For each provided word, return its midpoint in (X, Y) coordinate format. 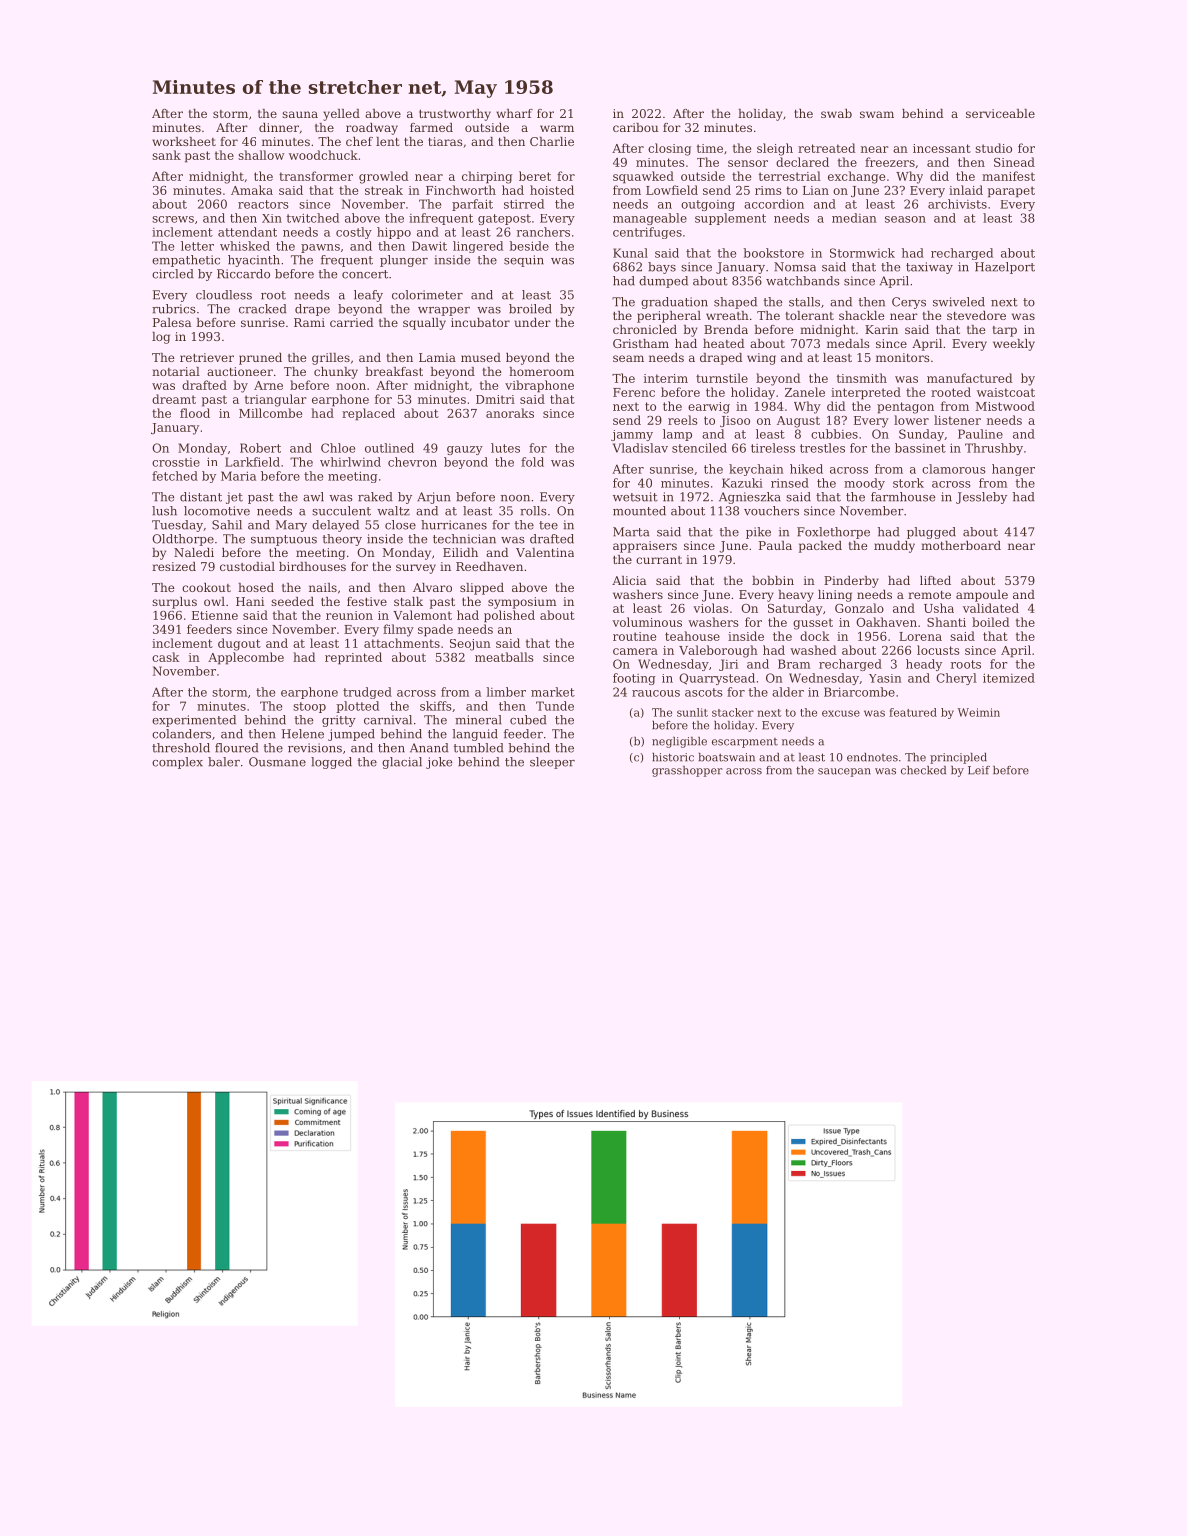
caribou (635, 127)
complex (177, 763)
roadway (372, 129)
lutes (505, 448)
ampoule (982, 596)
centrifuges (647, 233)
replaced (368, 414)
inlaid (966, 190)
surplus (174, 603)
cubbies (834, 434)
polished (509, 616)
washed (813, 650)
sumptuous (284, 540)
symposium (522, 603)
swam (877, 114)
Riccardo (243, 274)
